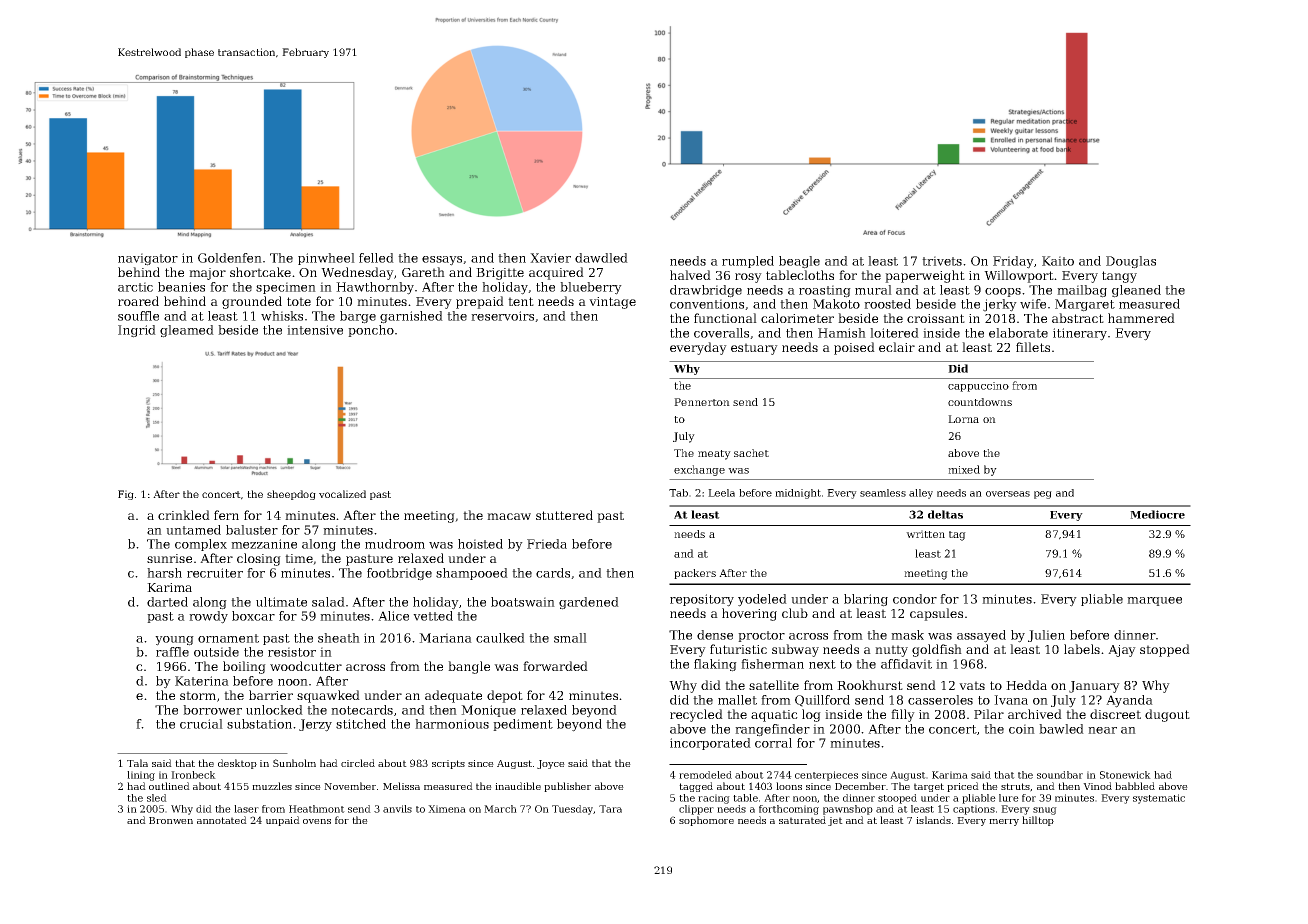  I want to click on packers, so click(695, 574).
